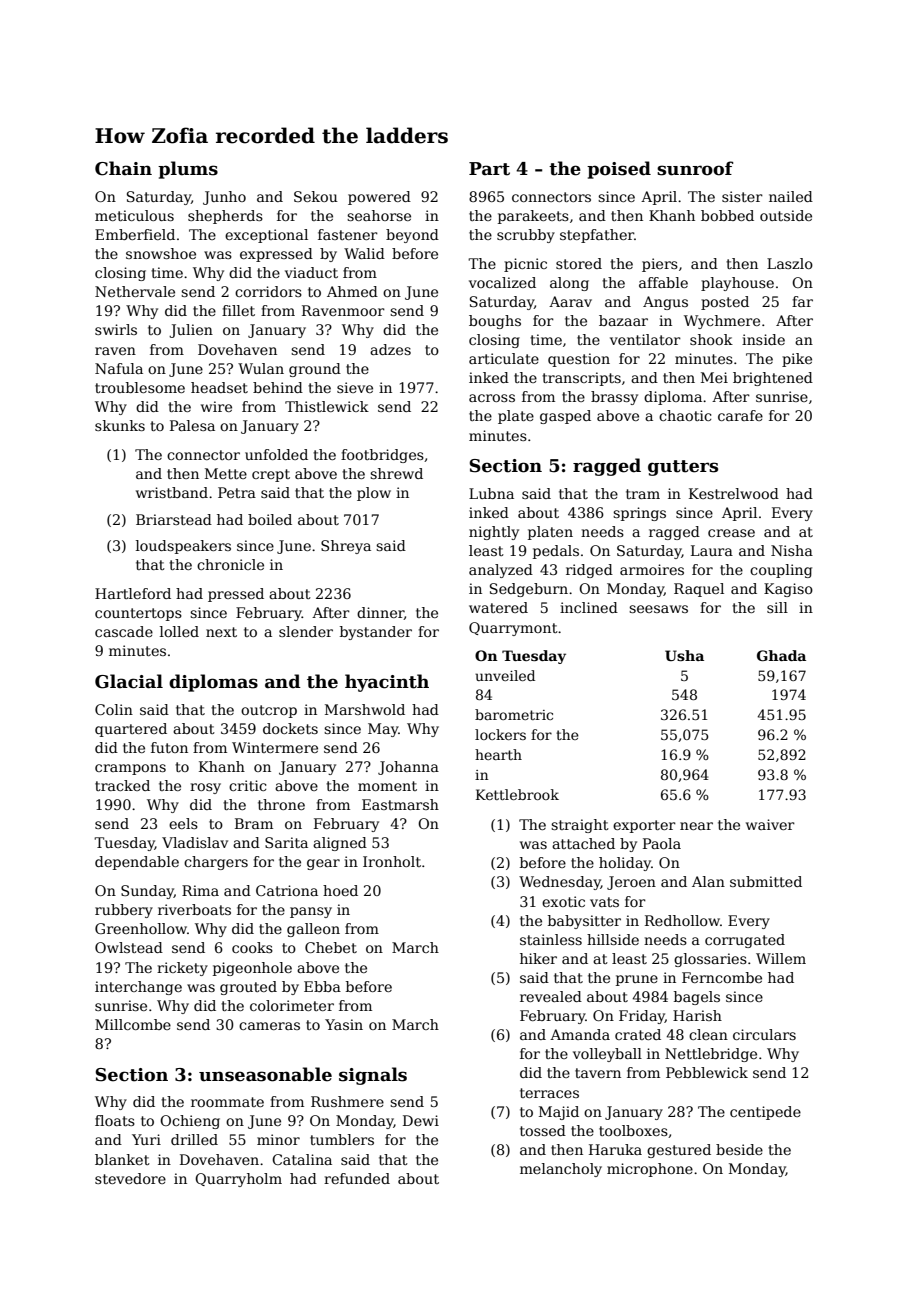 This screenshot has height=1316, width=908. What do you see at coordinates (773, 379) in the screenshot?
I see `brightened` at bounding box center [773, 379].
